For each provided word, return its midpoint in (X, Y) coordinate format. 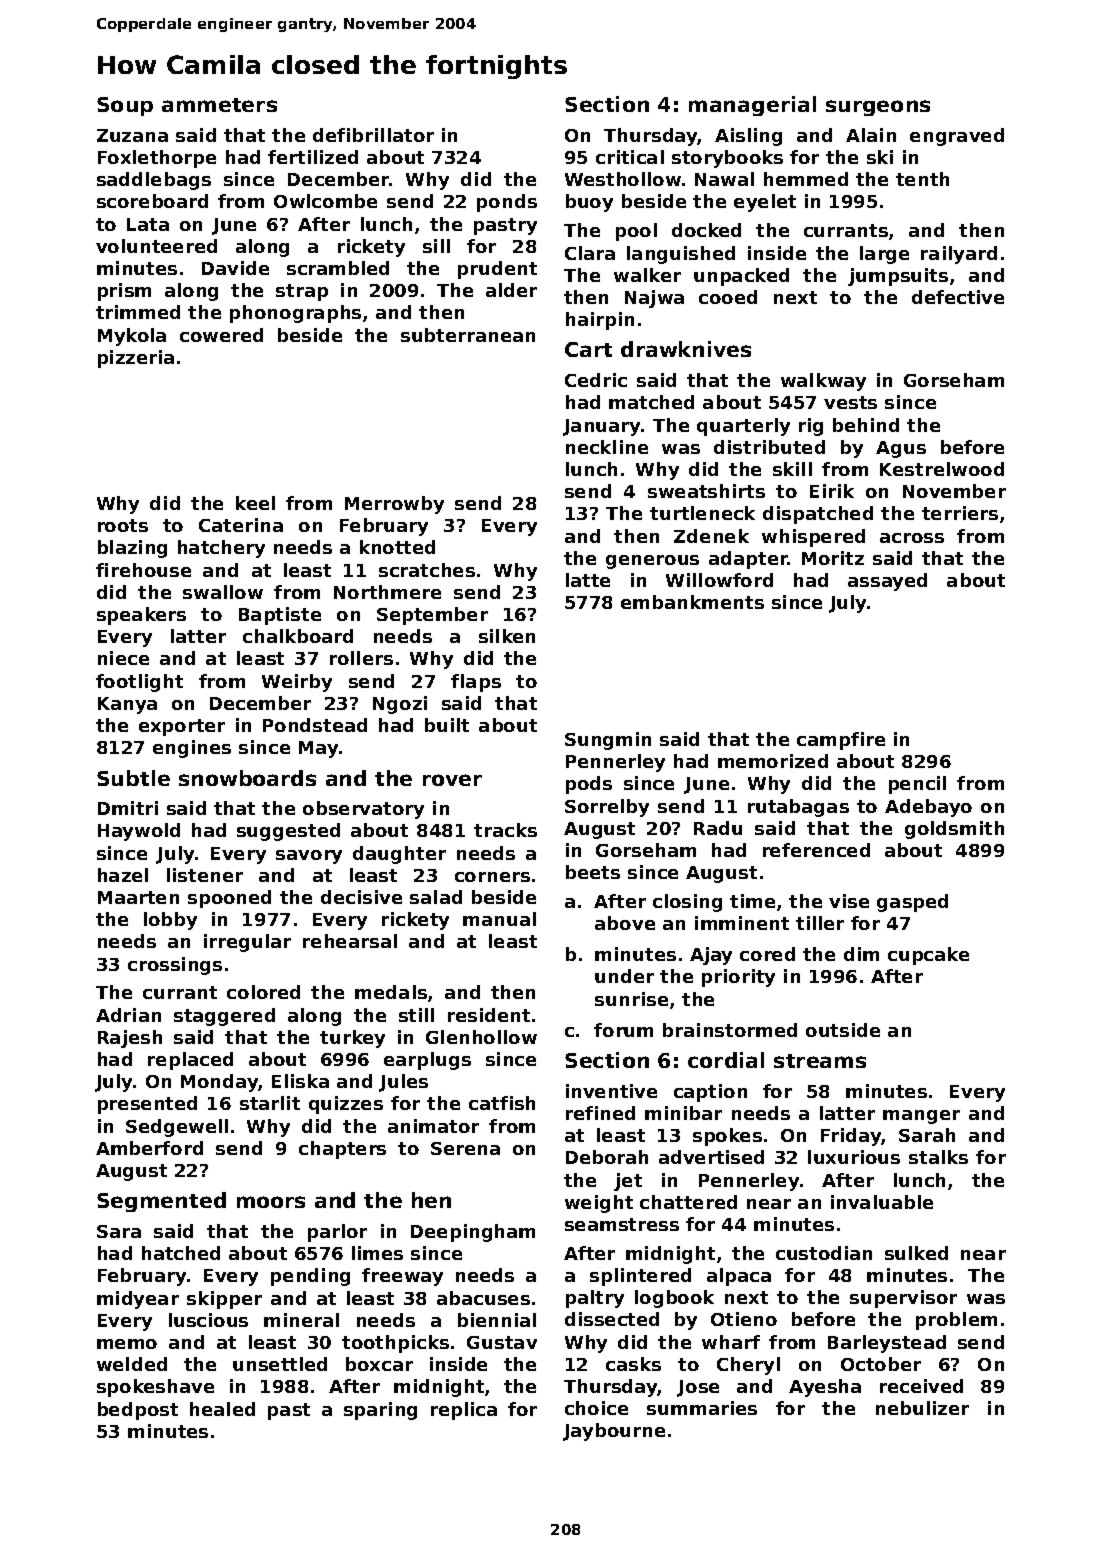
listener (205, 875)
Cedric (596, 380)
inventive (611, 1091)
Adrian (128, 1015)
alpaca (739, 1277)
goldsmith (954, 830)
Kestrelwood (942, 469)
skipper (224, 1300)
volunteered (156, 246)
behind (866, 425)
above (625, 923)
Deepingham (473, 1233)
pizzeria (136, 359)
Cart (588, 349)
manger (921, 1117)
